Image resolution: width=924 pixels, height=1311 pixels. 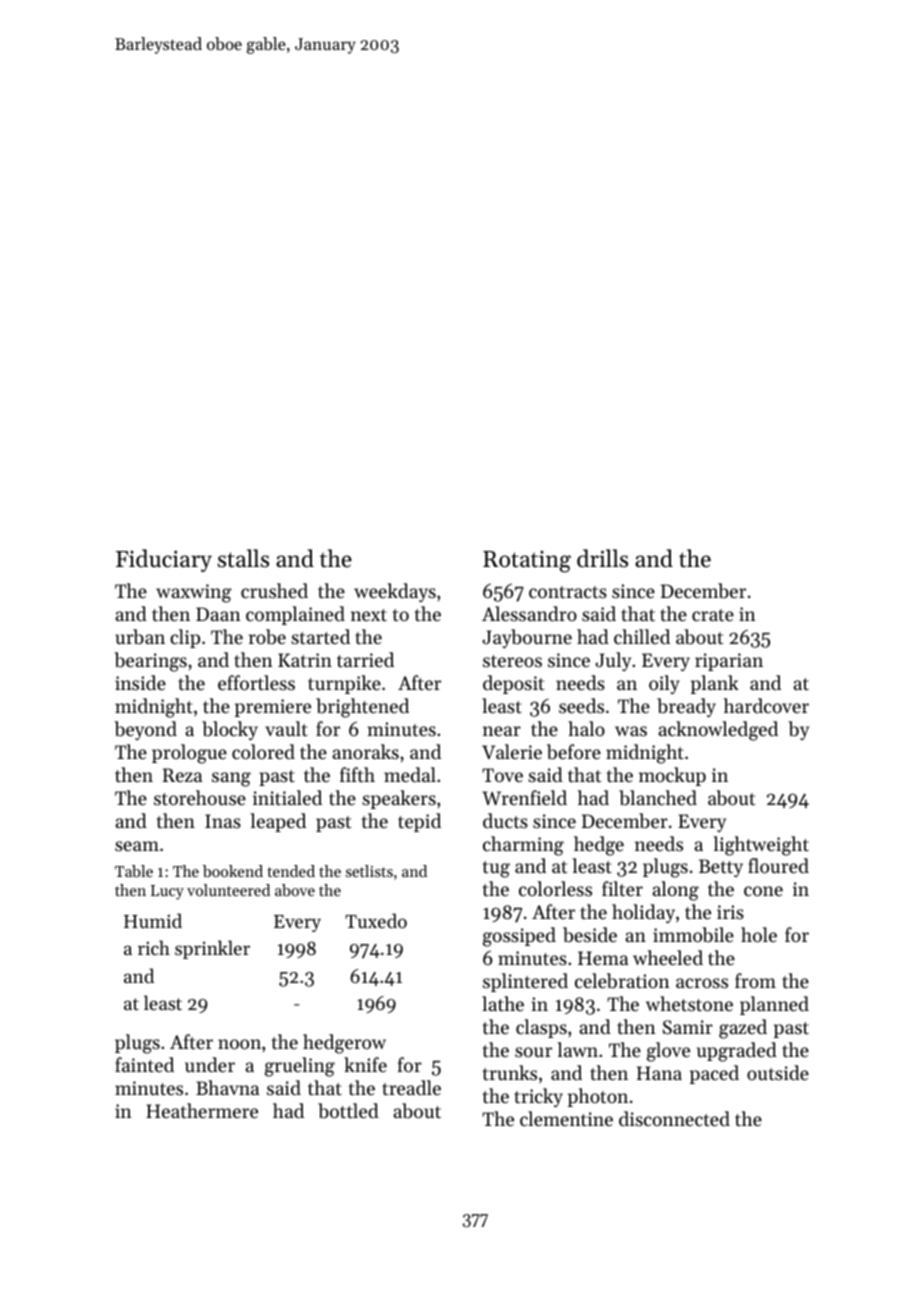 I want to click on celebration, so click(x=622, y=981).
